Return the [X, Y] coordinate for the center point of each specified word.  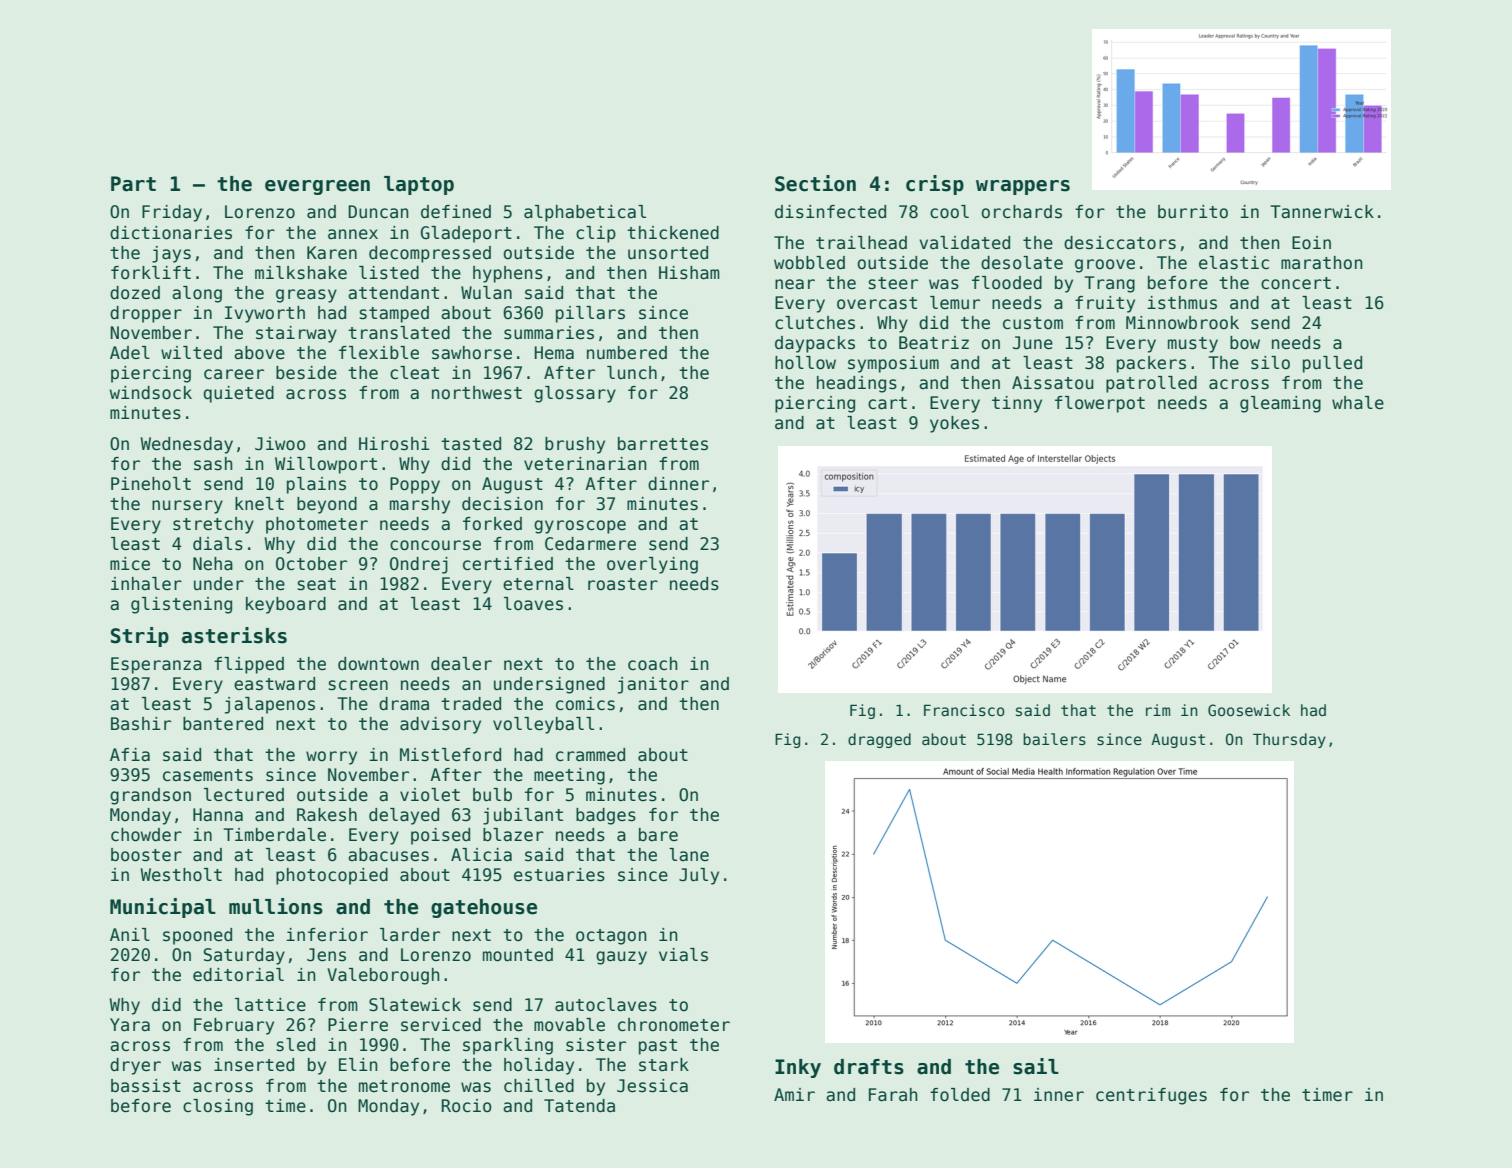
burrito [1193, 212]
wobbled [809, 263]
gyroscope [580, 527]
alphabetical [585, 213]
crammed [590, 755]
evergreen [317, 187]
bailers [1054, 739]
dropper [146, 314]
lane [689, 855]
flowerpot [1100, 404]
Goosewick [1249, 710]
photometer [317, 525]
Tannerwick [1322, 212]
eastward [274, 684]
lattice [270, 1005]
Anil [130, 934]
